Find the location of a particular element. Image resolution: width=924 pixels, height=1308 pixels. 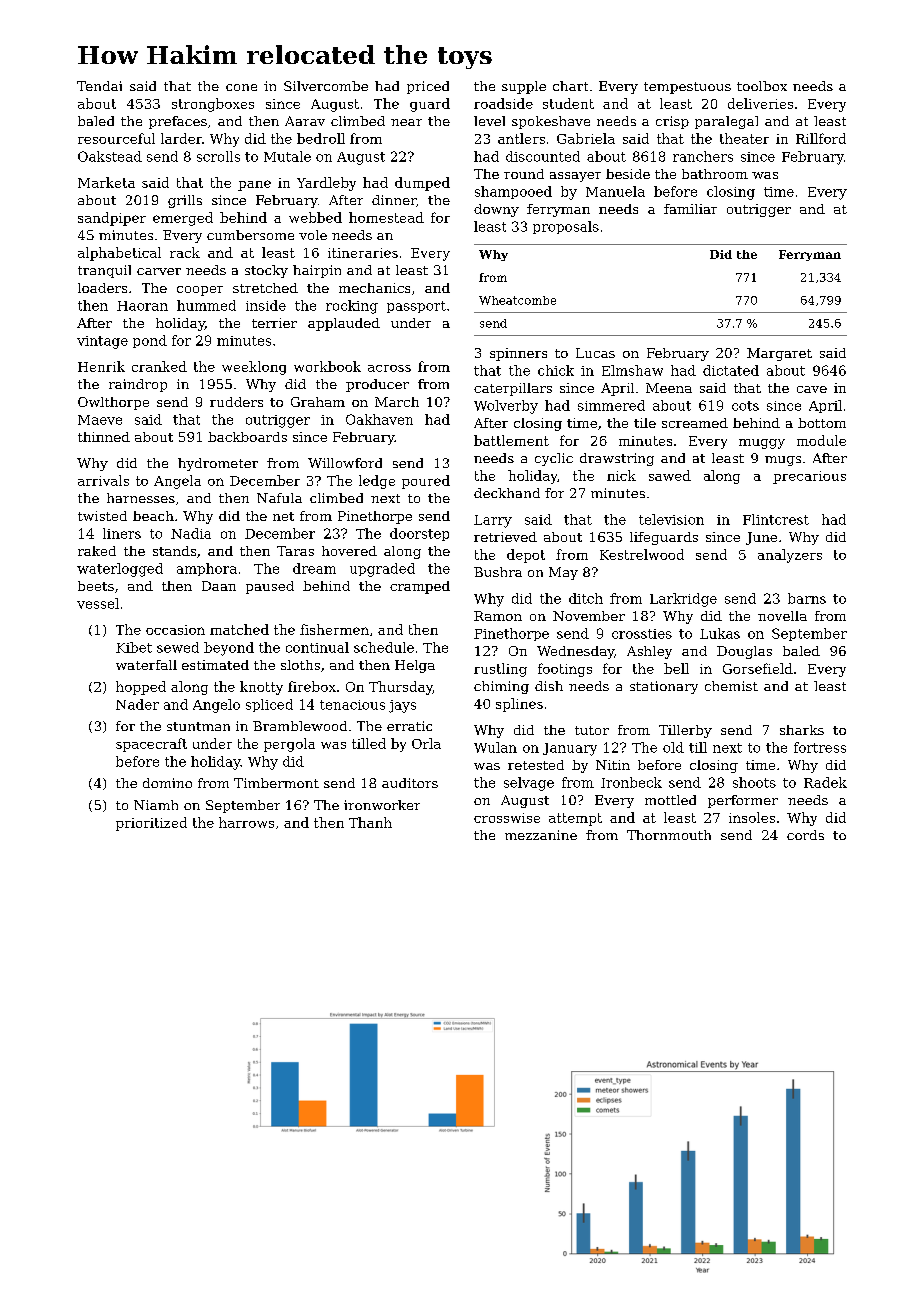

sandpiper is located at coordinates (112, 219).
